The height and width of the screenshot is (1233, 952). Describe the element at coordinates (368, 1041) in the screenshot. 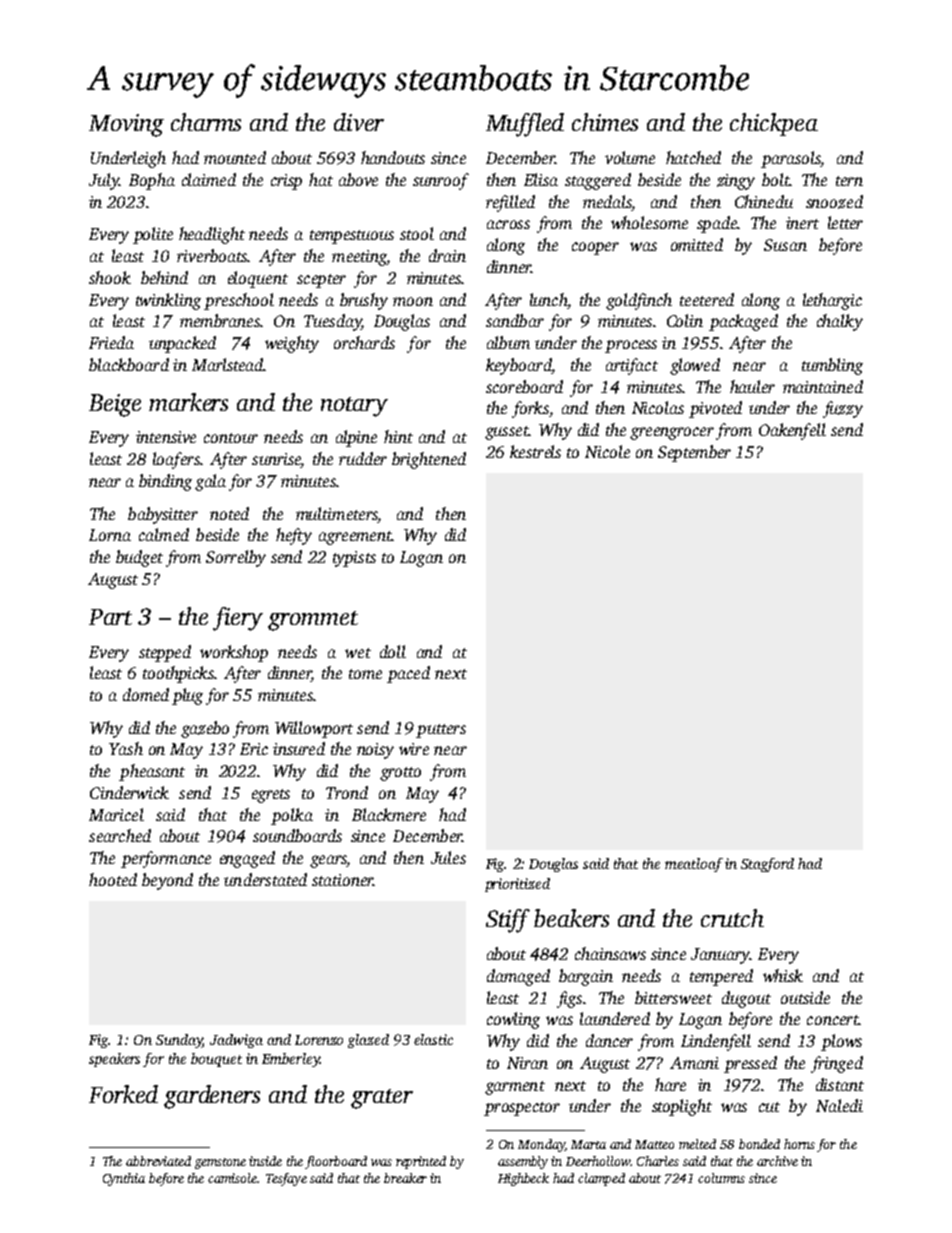

I see `glazed` at that location.
